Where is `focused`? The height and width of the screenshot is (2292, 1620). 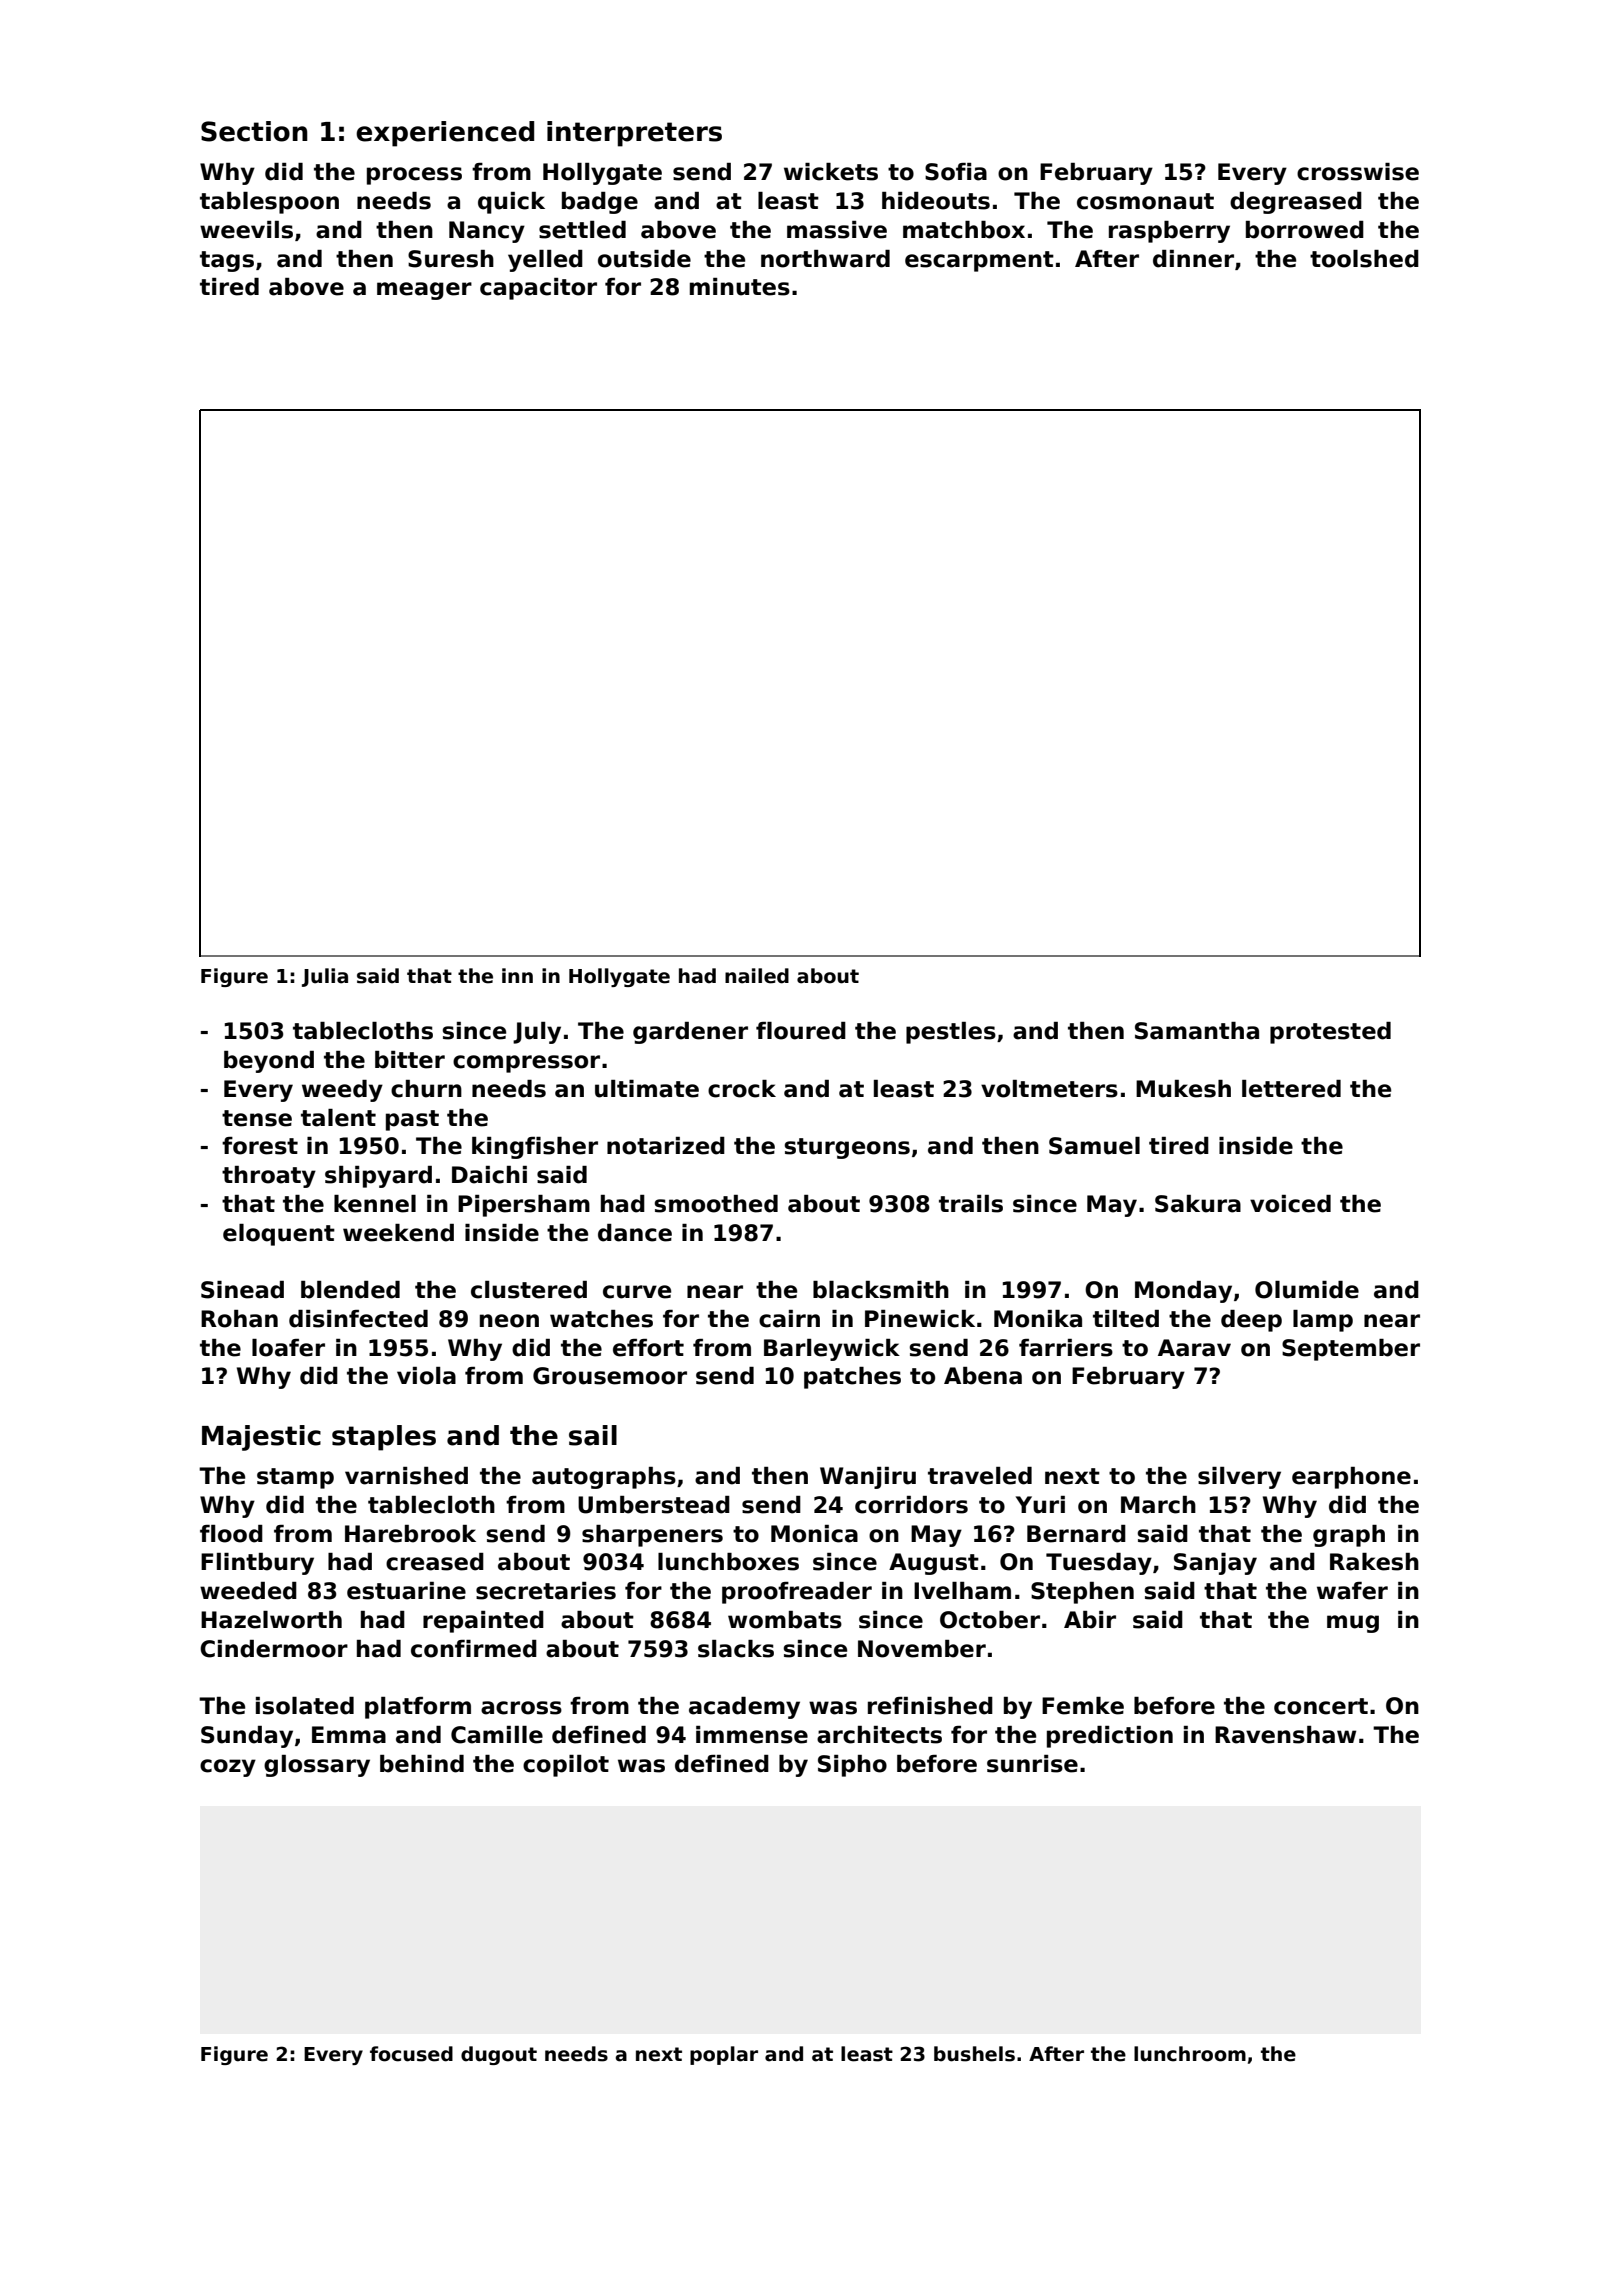
focused is located at coordinates (411, 2054).
